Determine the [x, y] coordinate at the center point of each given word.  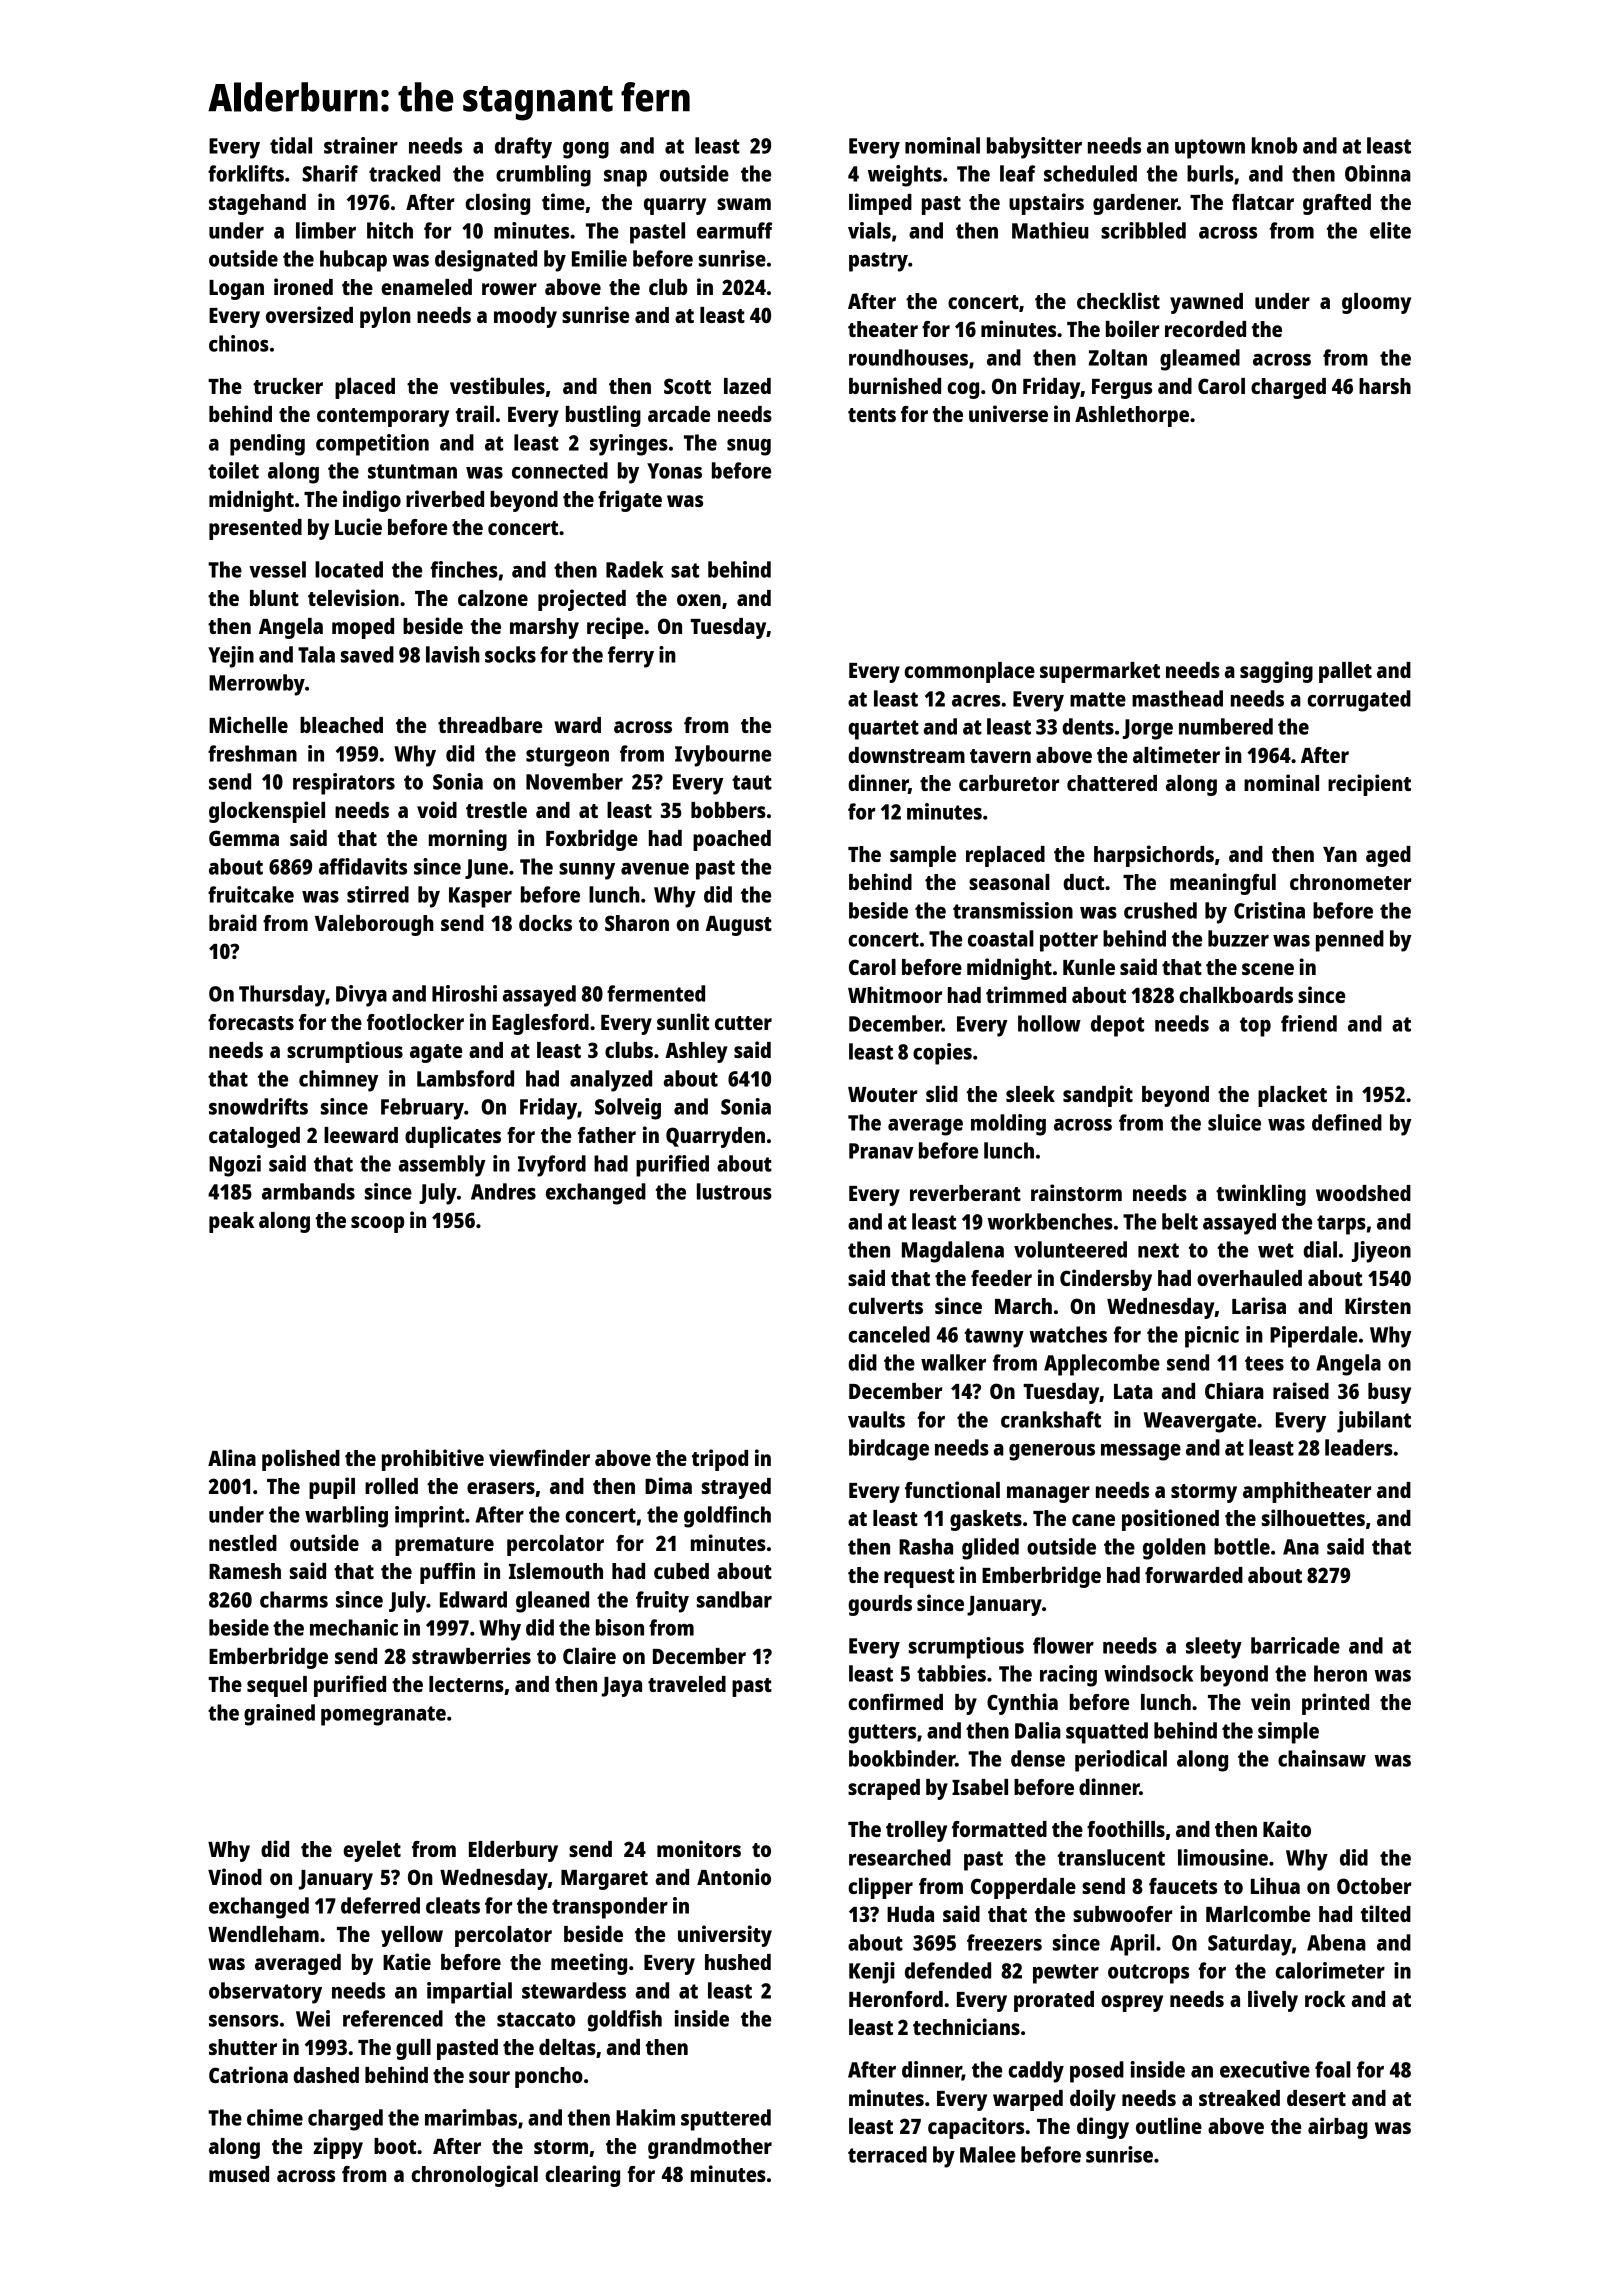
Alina [232, 1457]
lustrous [734, 1191]
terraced [887, 2154]
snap [625, 178]
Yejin [231, 657]
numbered [1226, 726]
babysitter [1034, 148]
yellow [412, 1936]
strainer [361, 145]
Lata [1133, 1391]
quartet [883, 730]
